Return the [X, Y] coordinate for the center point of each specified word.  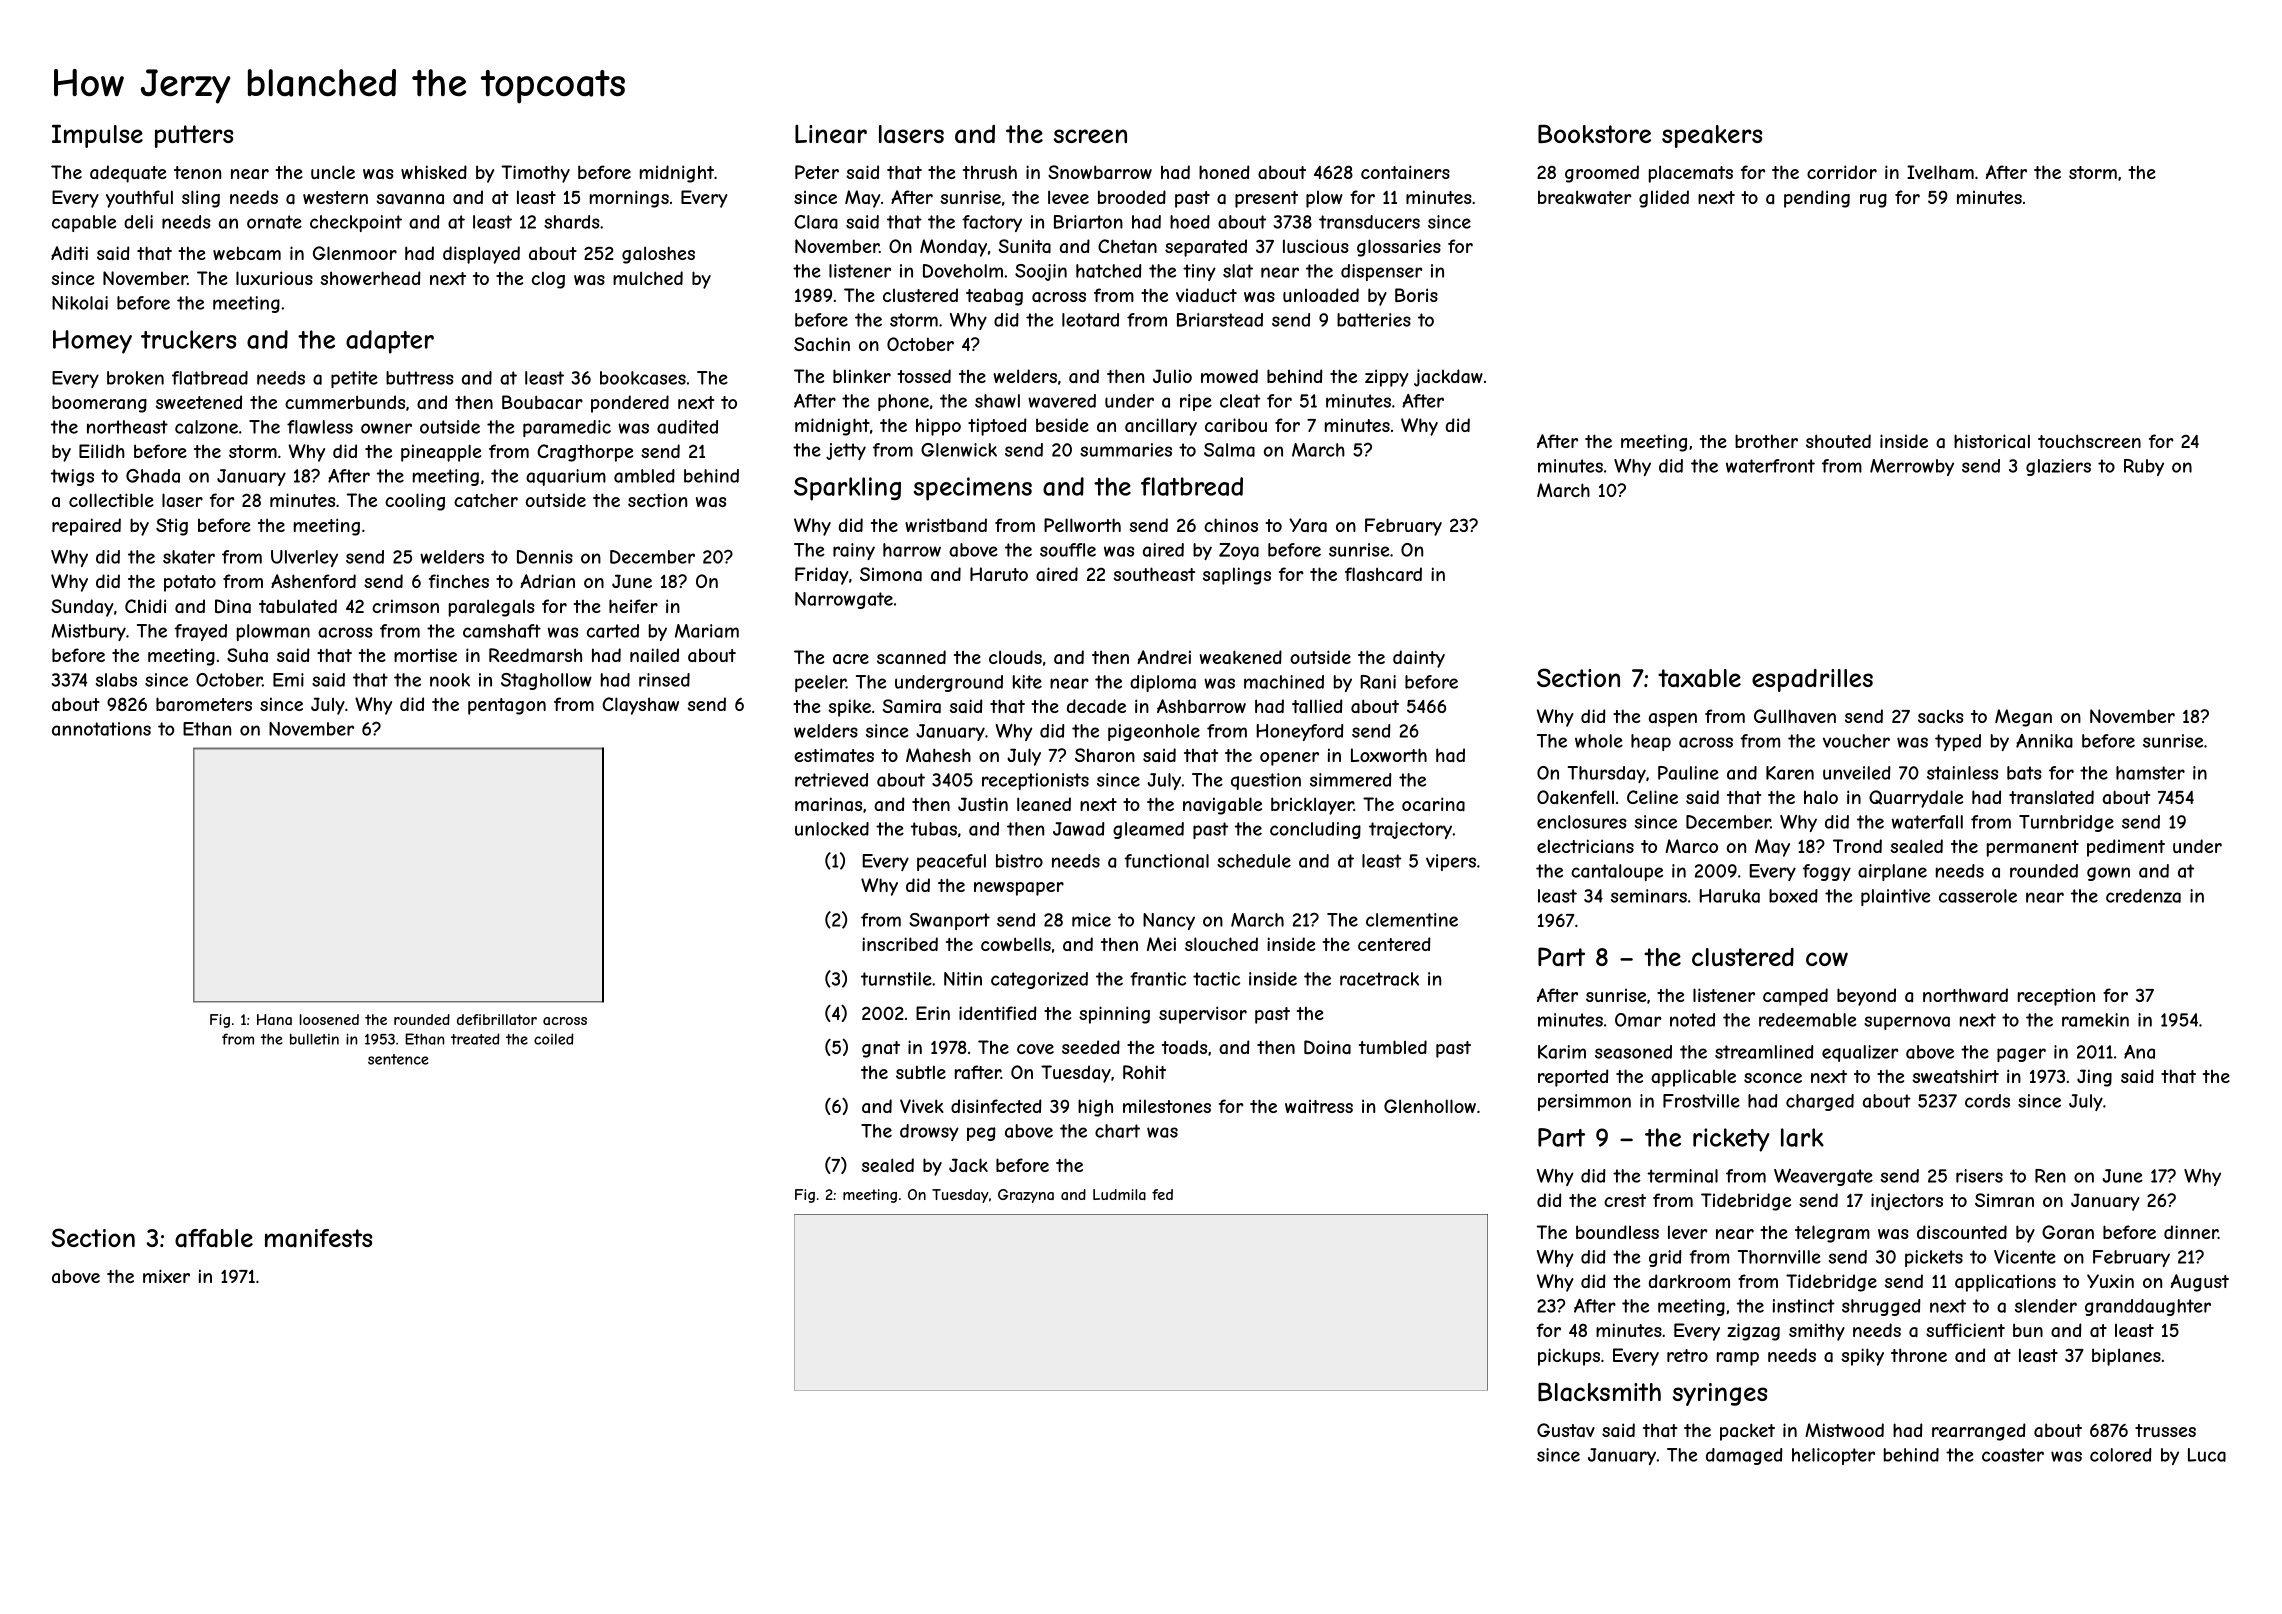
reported [1573, 1078]
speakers [1712, 136]
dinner [2191, 1232]
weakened [1240, 657]
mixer [166, 1276]
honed [1224, 172]
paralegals [492, 608]
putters [194, 136]
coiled [553, 1039]
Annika [2044, 741]
